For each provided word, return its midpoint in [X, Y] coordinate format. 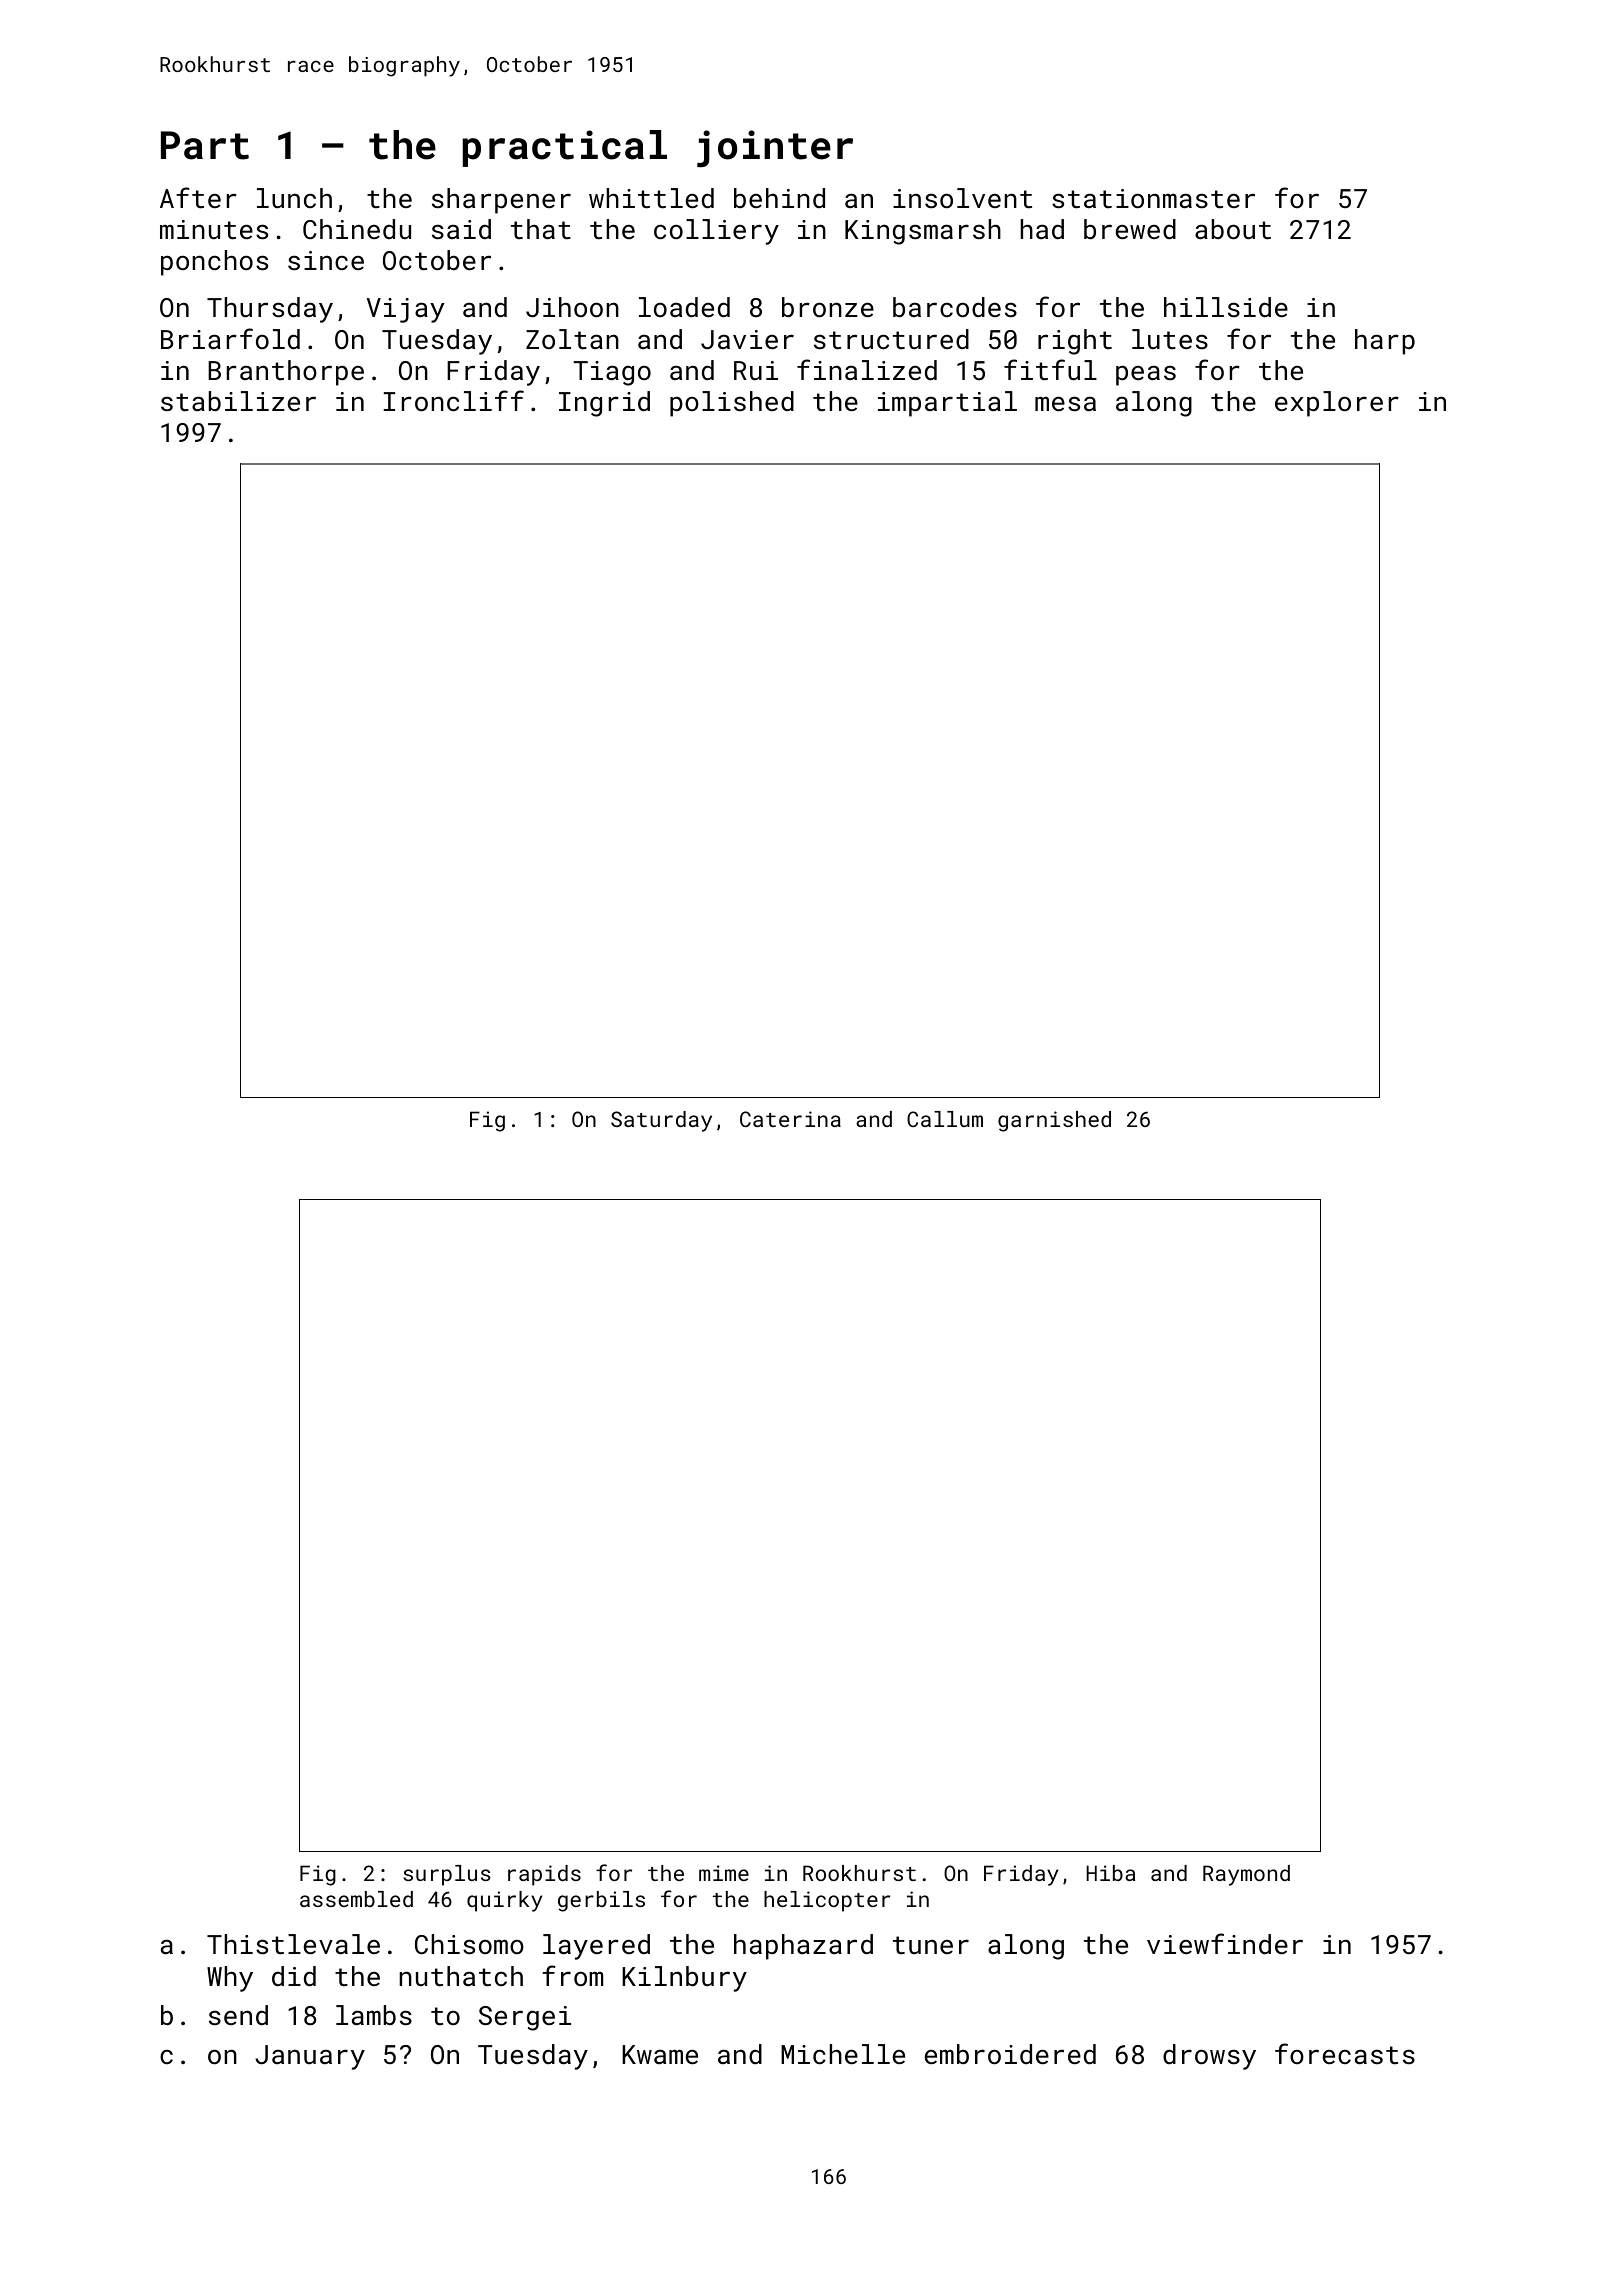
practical [565, 148]
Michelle [843, 2054]
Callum [945, 1119]
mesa [1065, 403]
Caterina [790, 1119]
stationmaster [1153, 199]
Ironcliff [454, 400]
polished [732, 404]
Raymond [1246, 1875]
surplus [447, 1875]
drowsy [1209, 2057]
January [310, 2057]
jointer [775, 149]
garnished [1054, 1121]
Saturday [661, 1121]
